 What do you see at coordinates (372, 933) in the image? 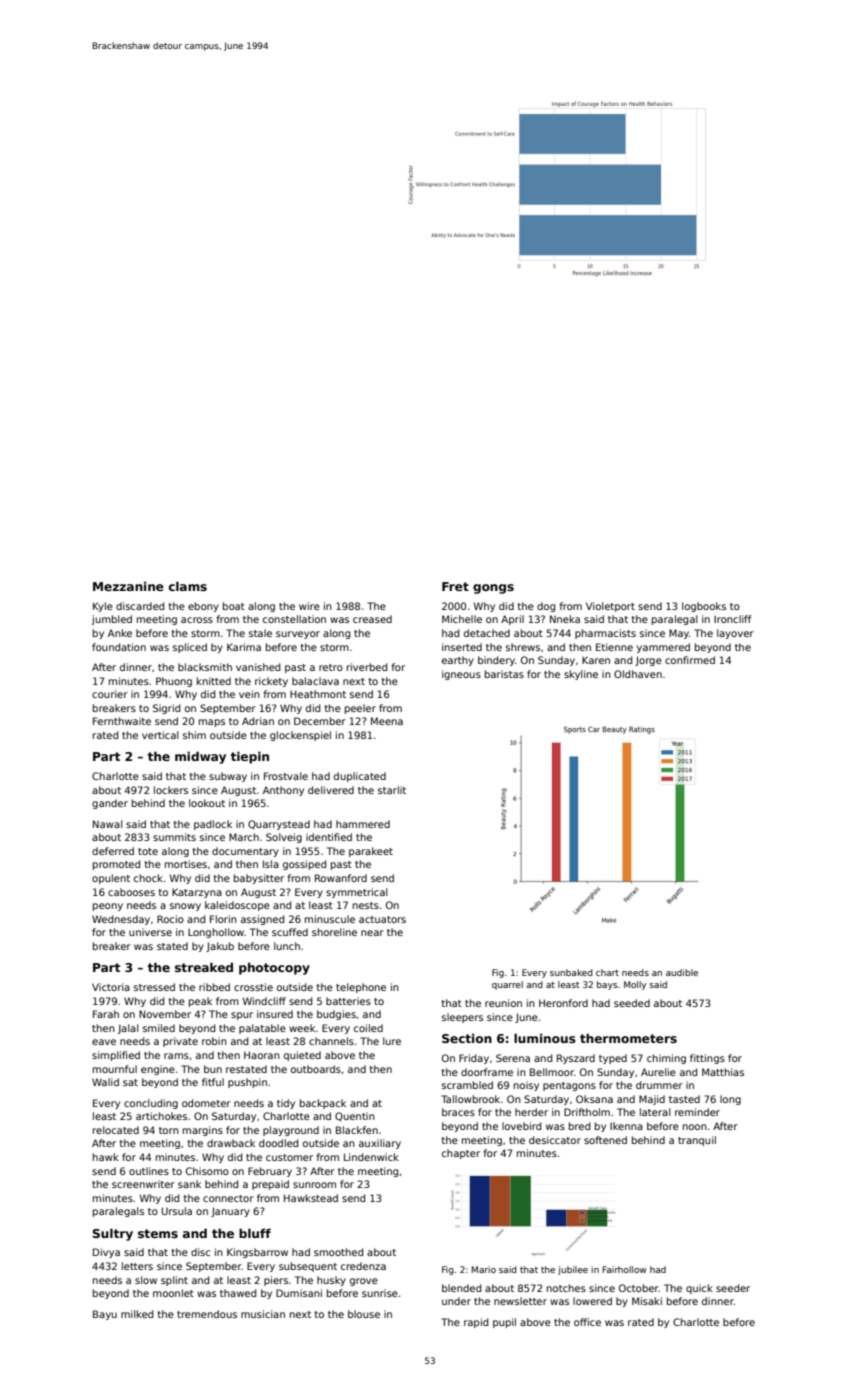
I see `near` at bounding box center [372, 933].
